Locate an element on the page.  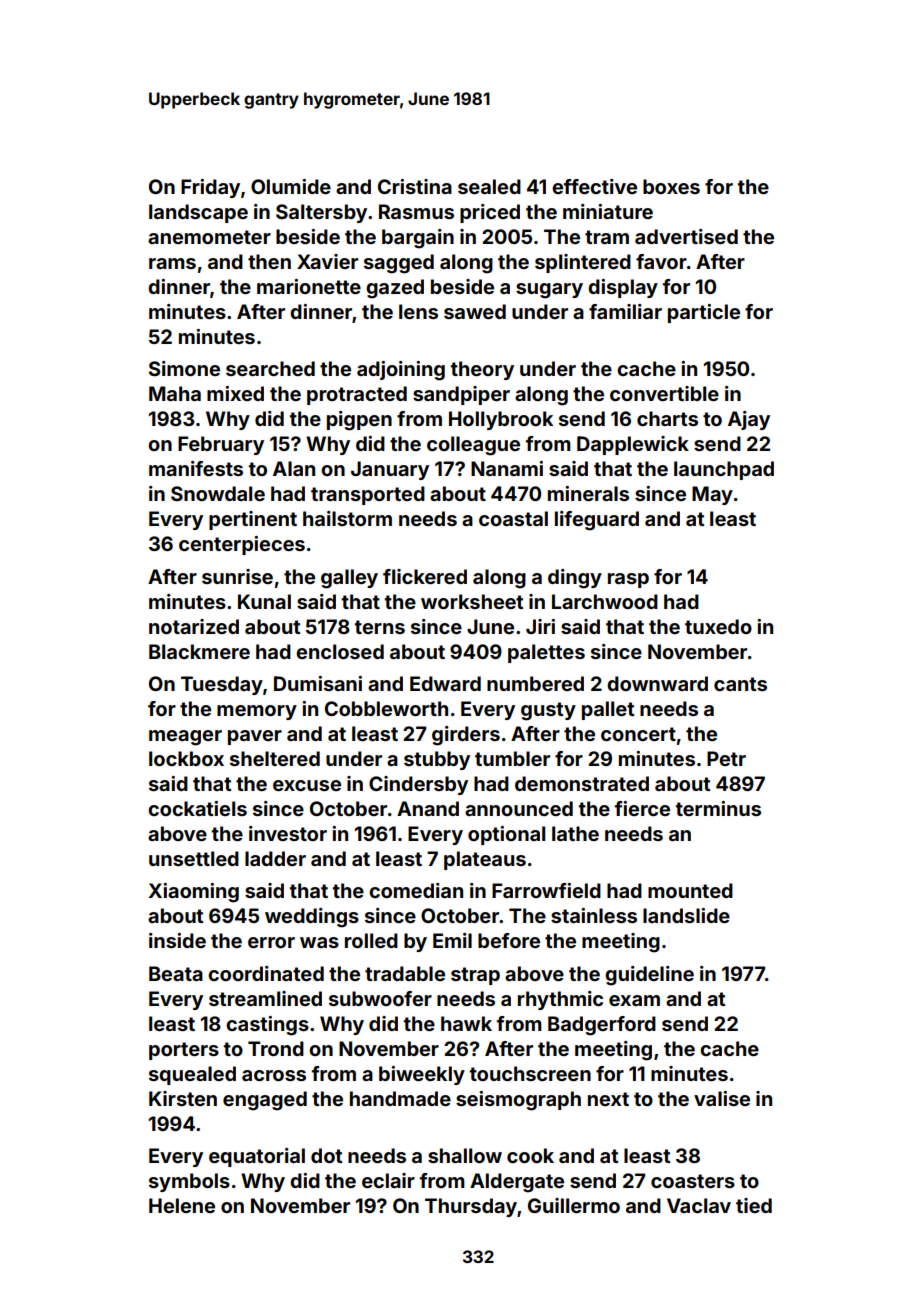
seismograph is located at coordinates (518, 1101).
